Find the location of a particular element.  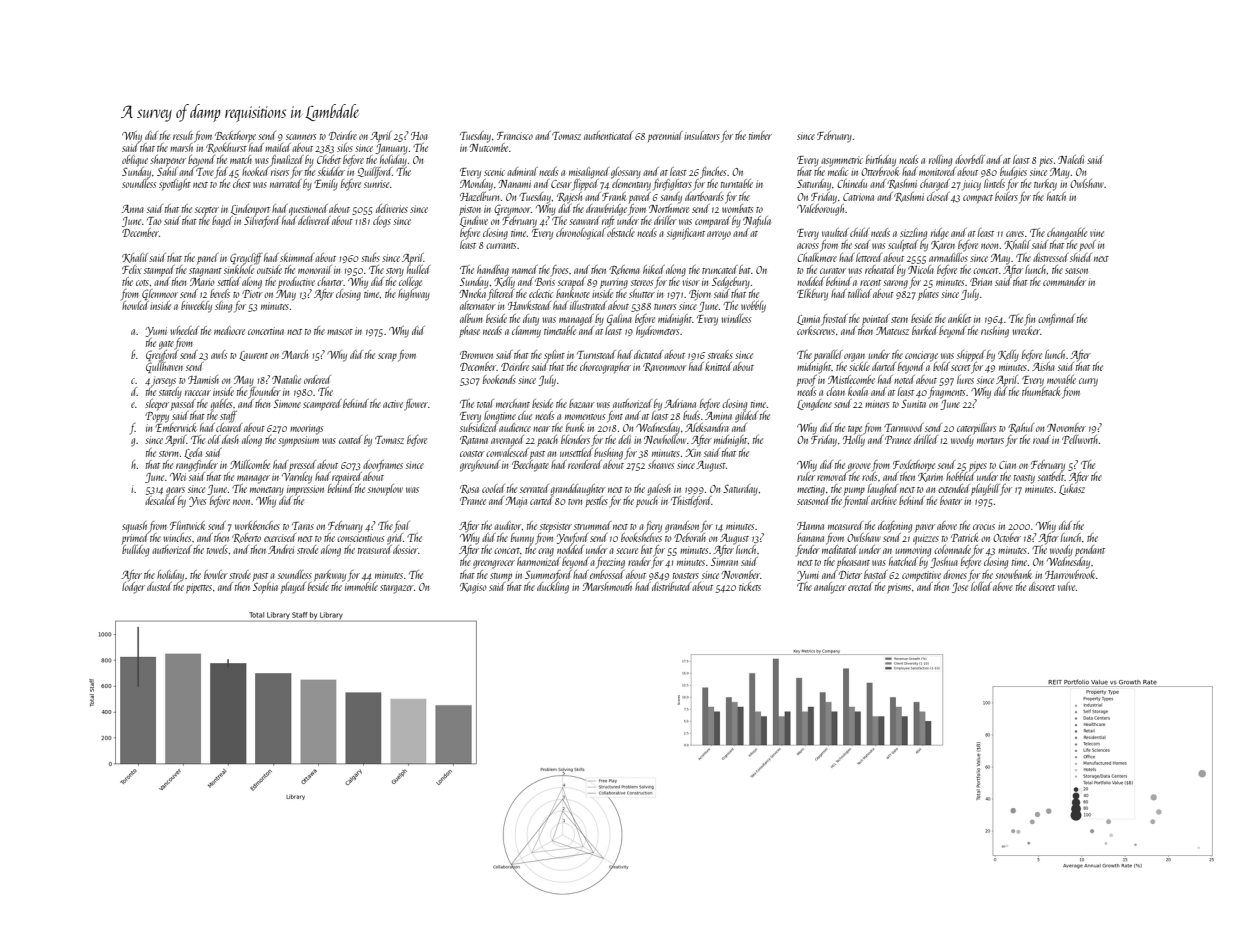

rolling is located at coordinates (940, 161).
